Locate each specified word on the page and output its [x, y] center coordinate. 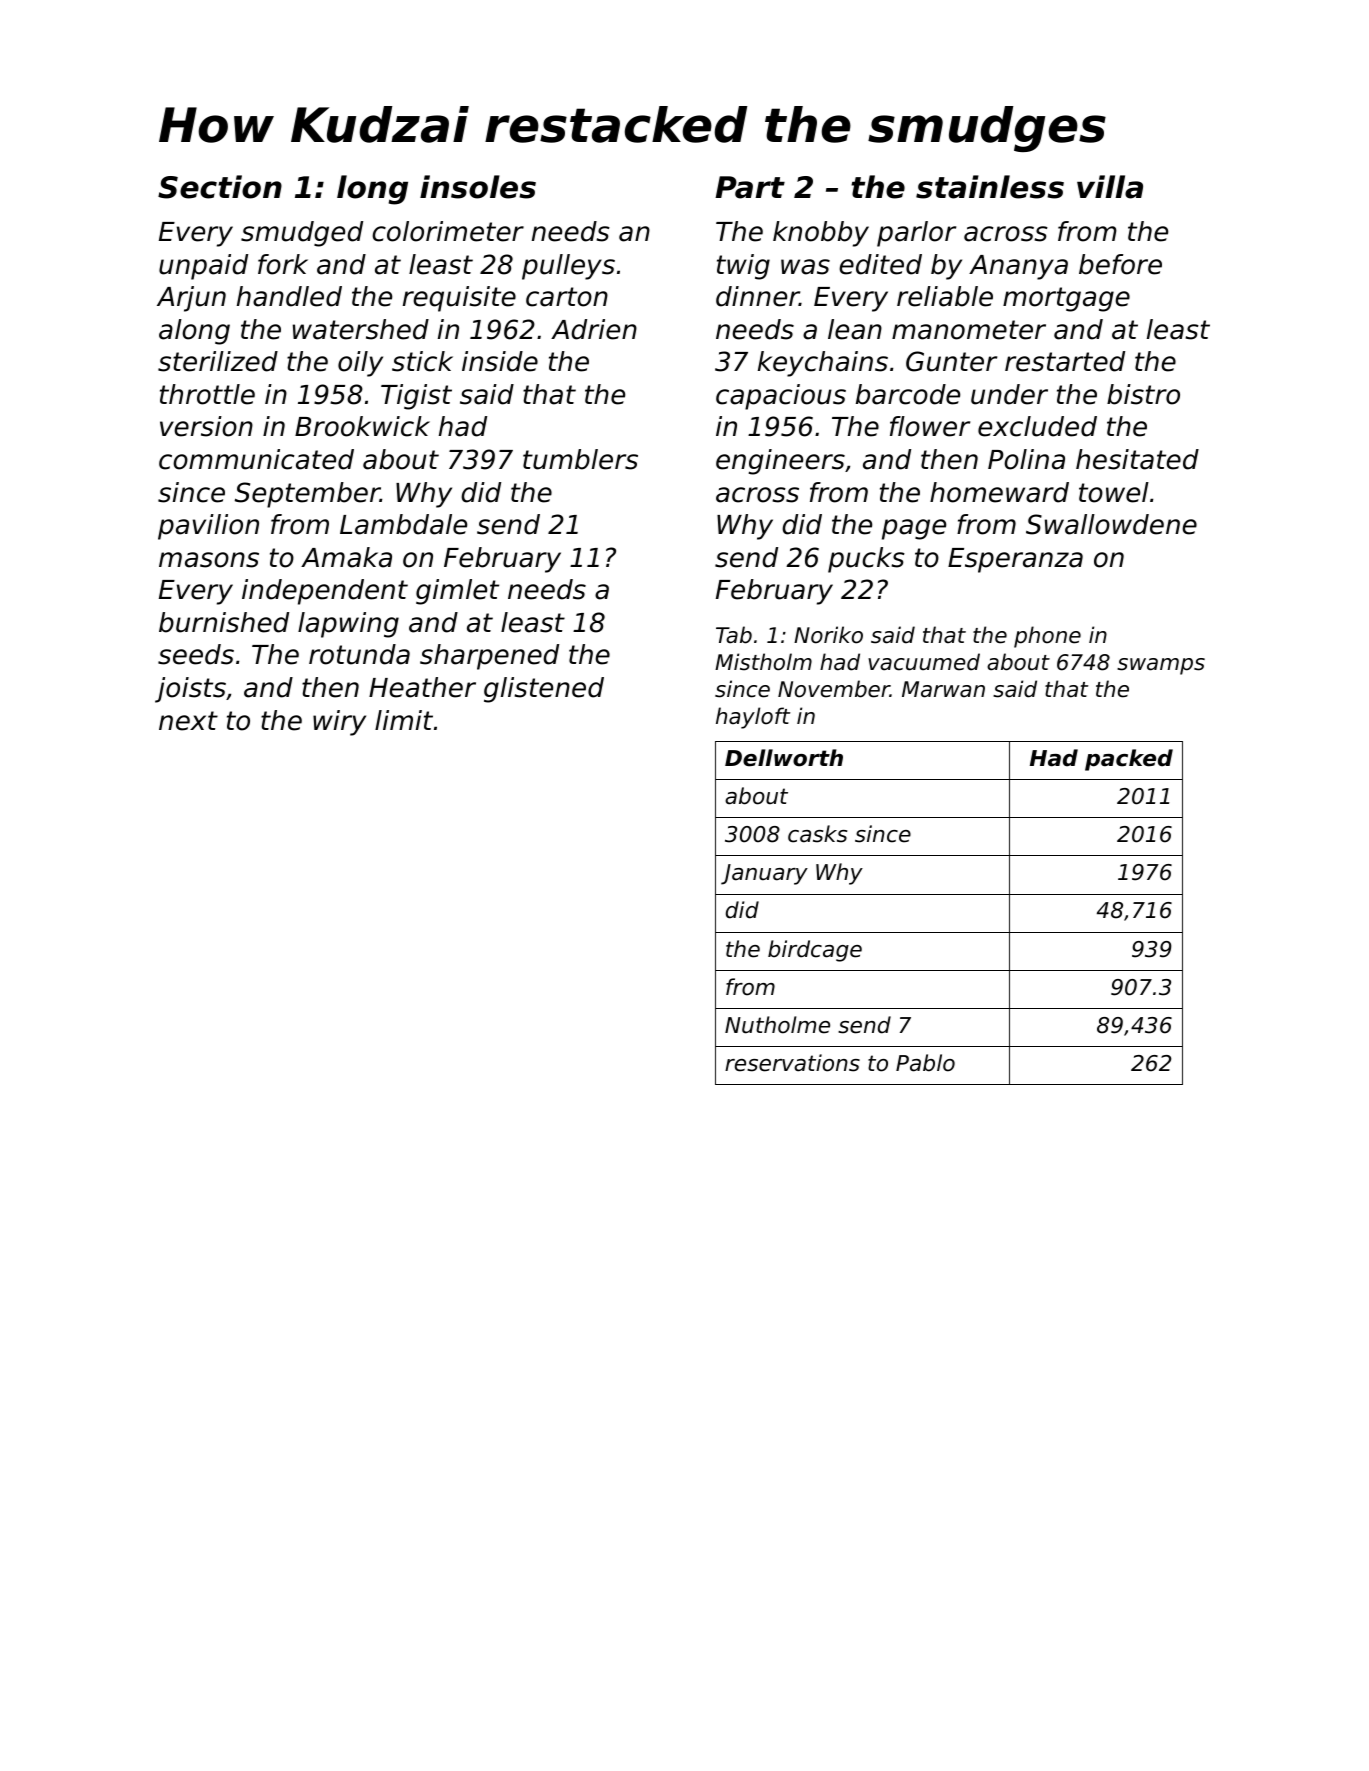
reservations [792, 1063]
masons [209, 560]
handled [289, 296]
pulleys [568, 267]
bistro [1143, 394]
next [188, 721]
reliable [945, 296]
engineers [780, 462]
